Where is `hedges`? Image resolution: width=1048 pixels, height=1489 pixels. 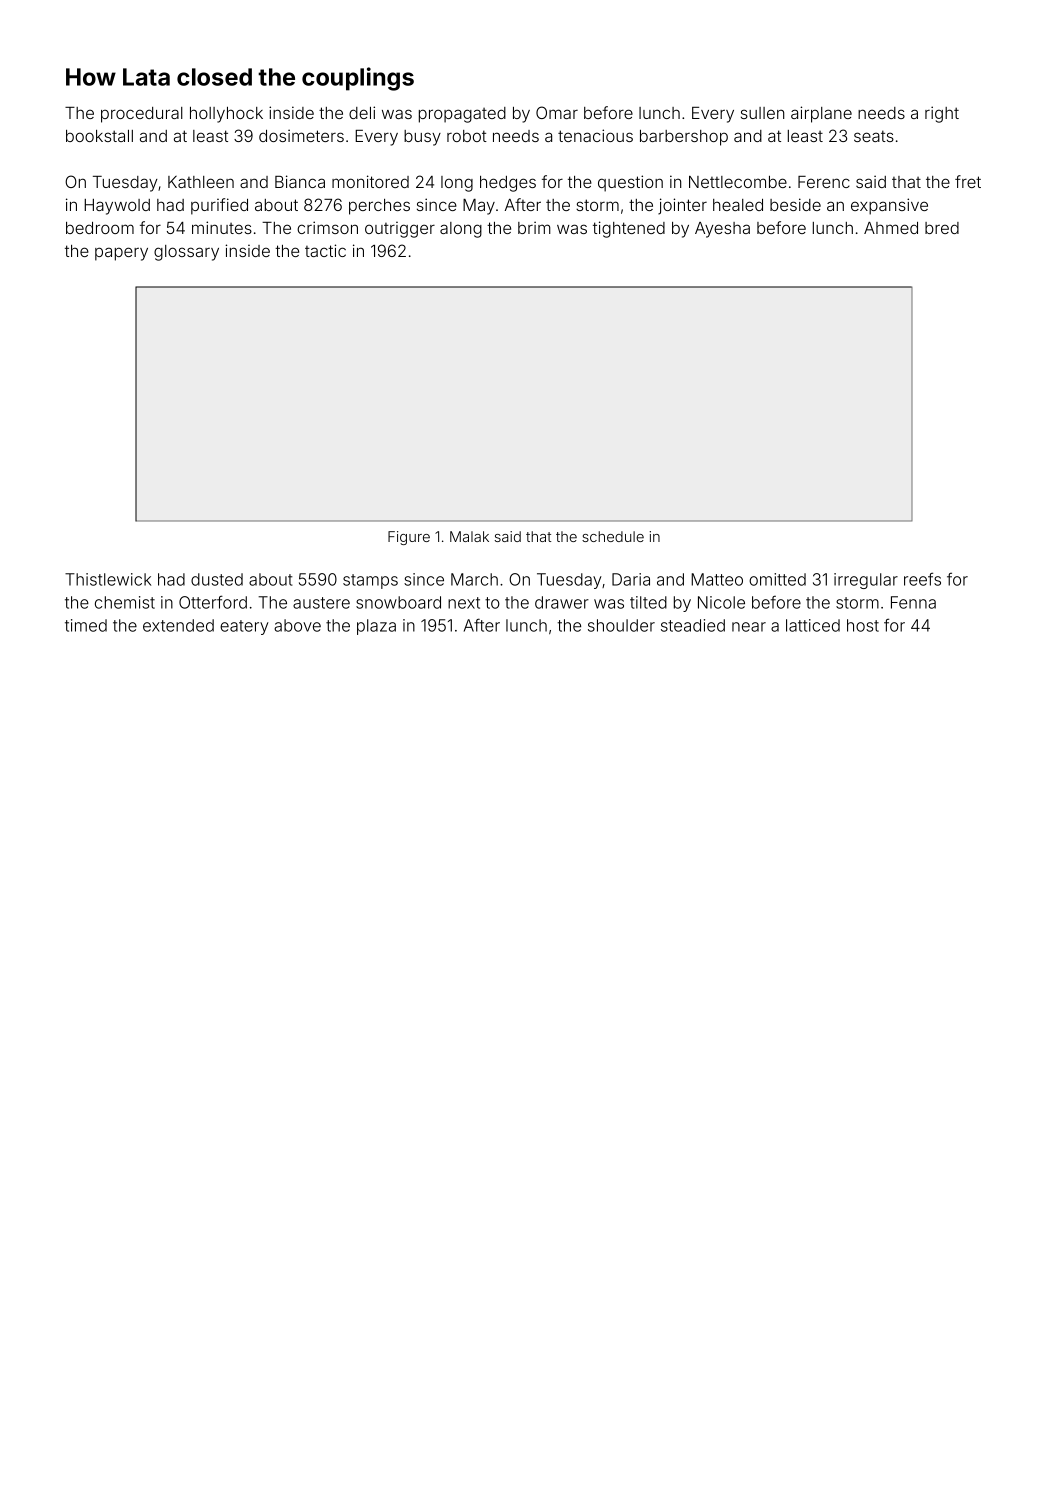
hedges is located at coordinates (508, 184).
